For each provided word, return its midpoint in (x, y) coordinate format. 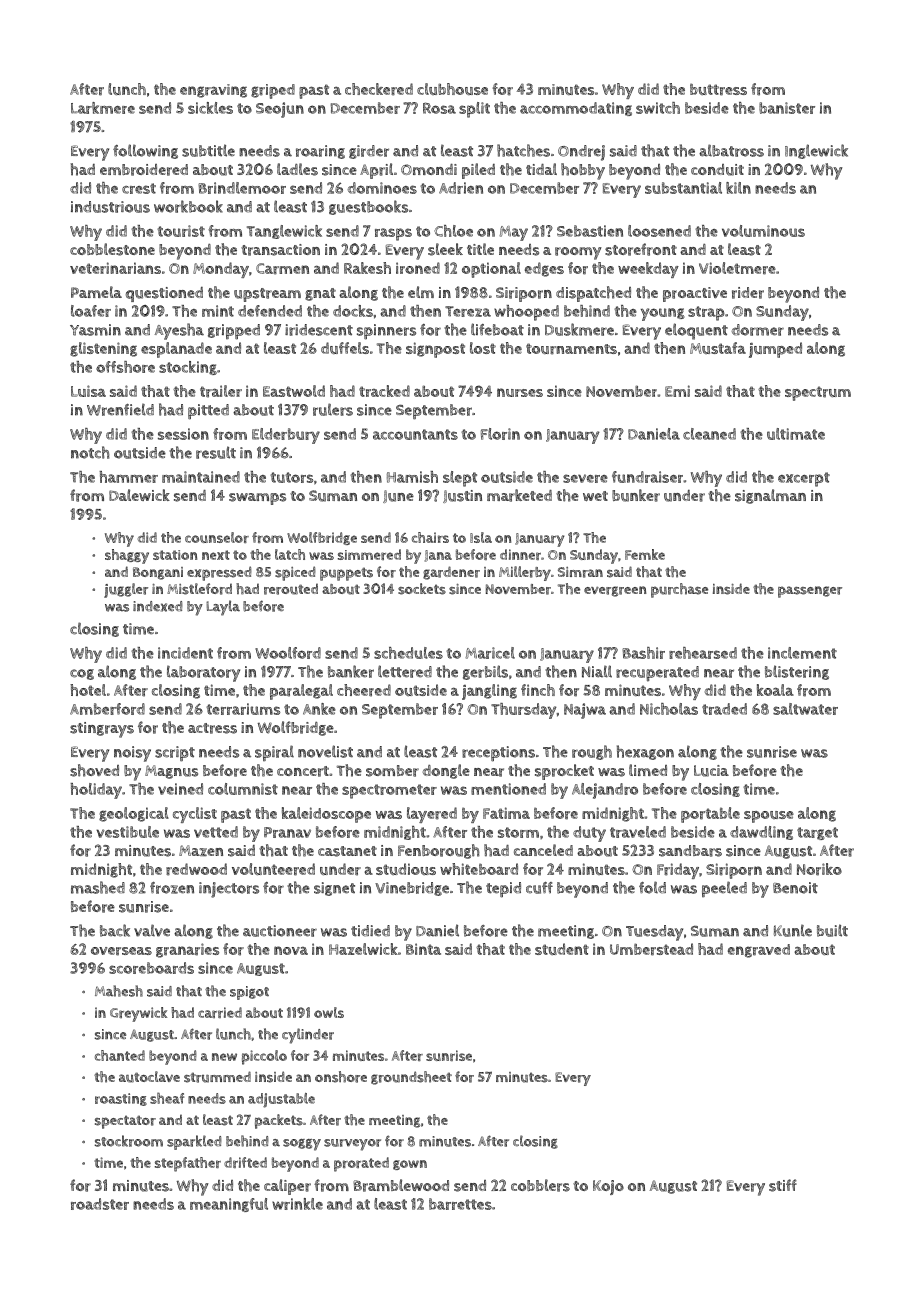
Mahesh (119, 991)
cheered (364, 690)
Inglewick (816, 151)
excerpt (804, 479)
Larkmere (103, 108)
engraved (759, 951)
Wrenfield (120, 410)
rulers (333, 409)
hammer (128, 477)
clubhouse (452, 89)
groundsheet (411, 1078)
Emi (677, 391)
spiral (274, 753)
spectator (125, 1122)
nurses (520, 392)
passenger (810, 592)
